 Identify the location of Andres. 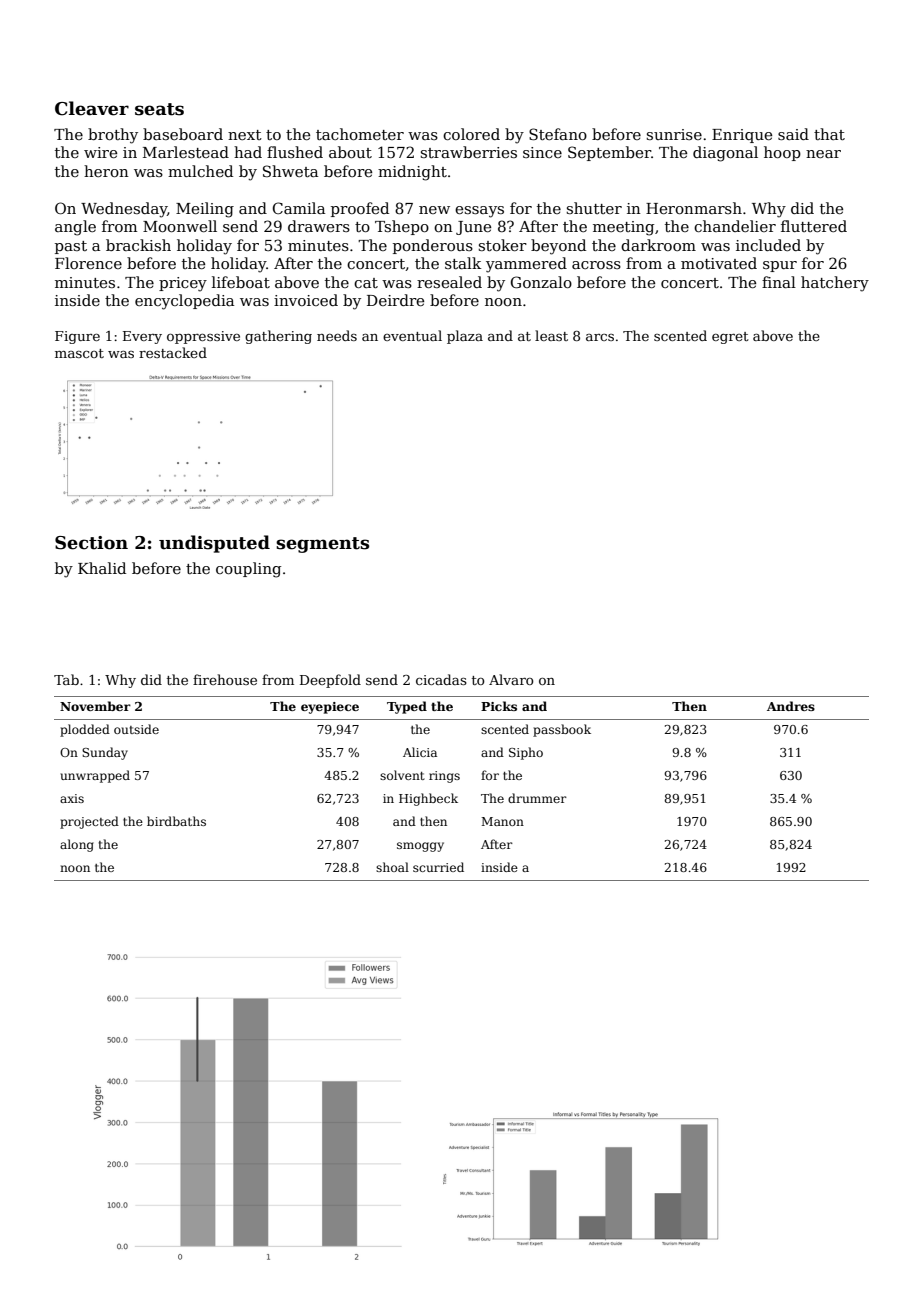
(791, 706).
